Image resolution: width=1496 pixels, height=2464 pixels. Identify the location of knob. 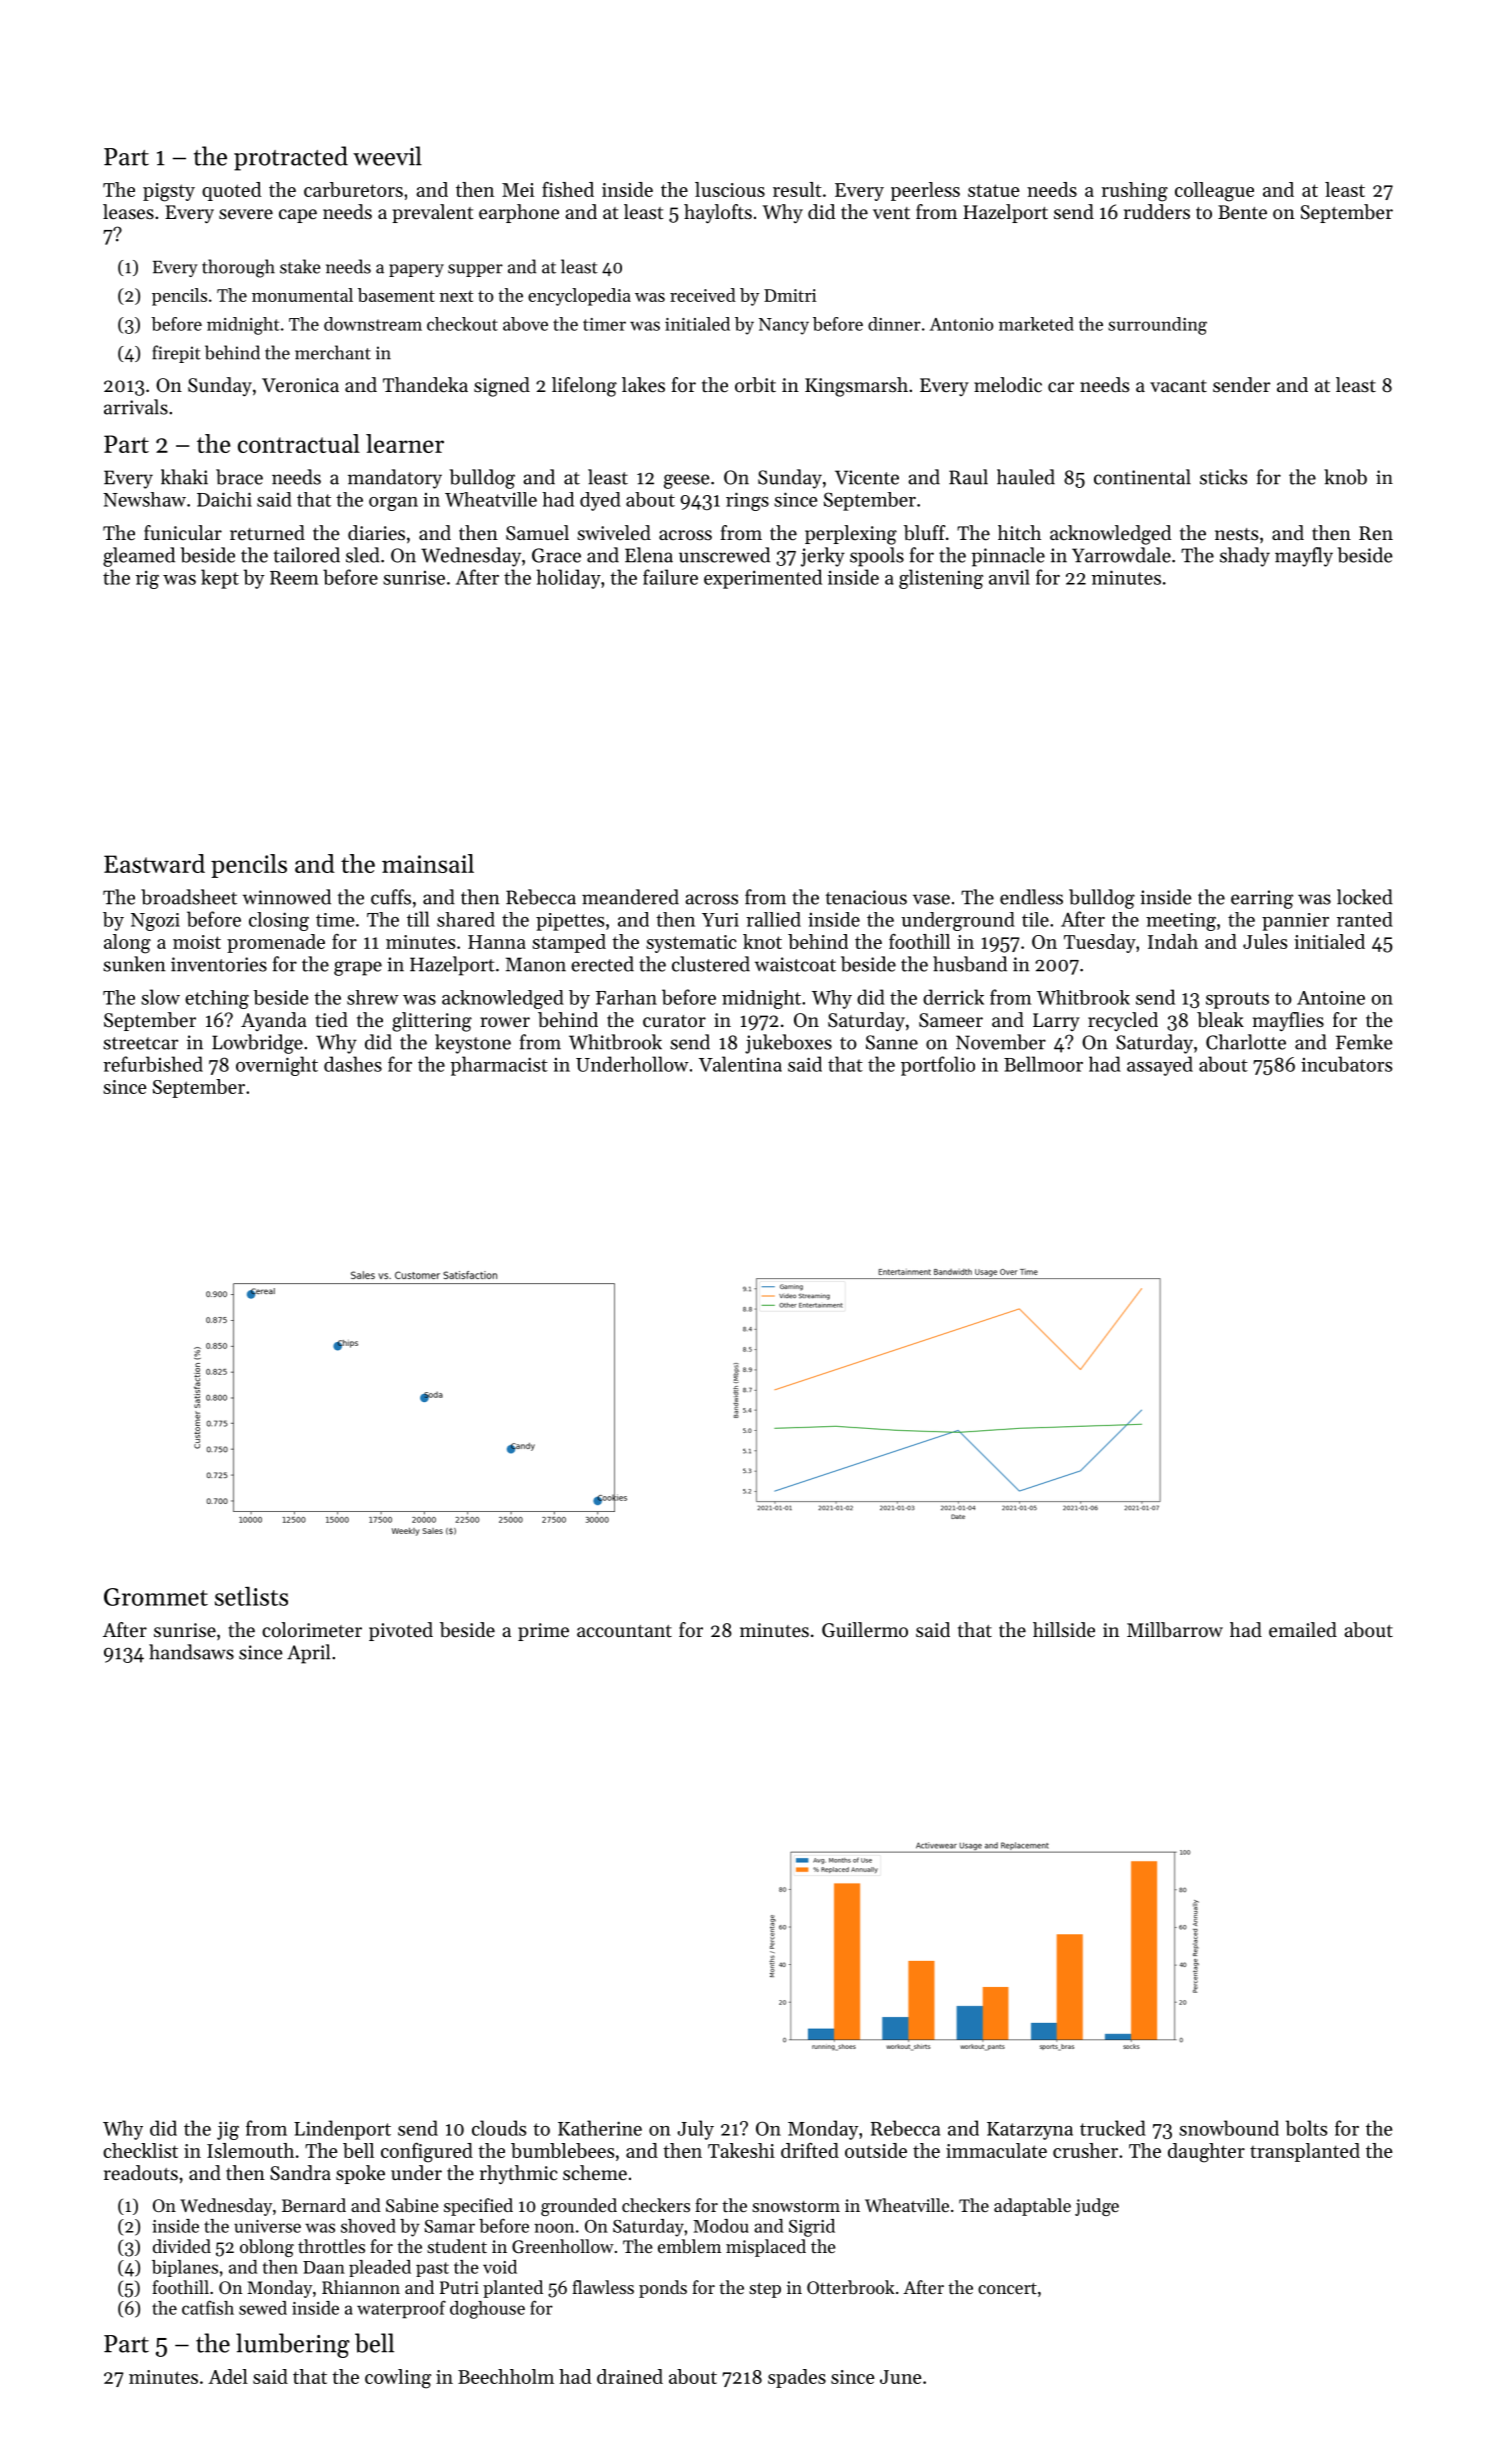
(1345, 477).
